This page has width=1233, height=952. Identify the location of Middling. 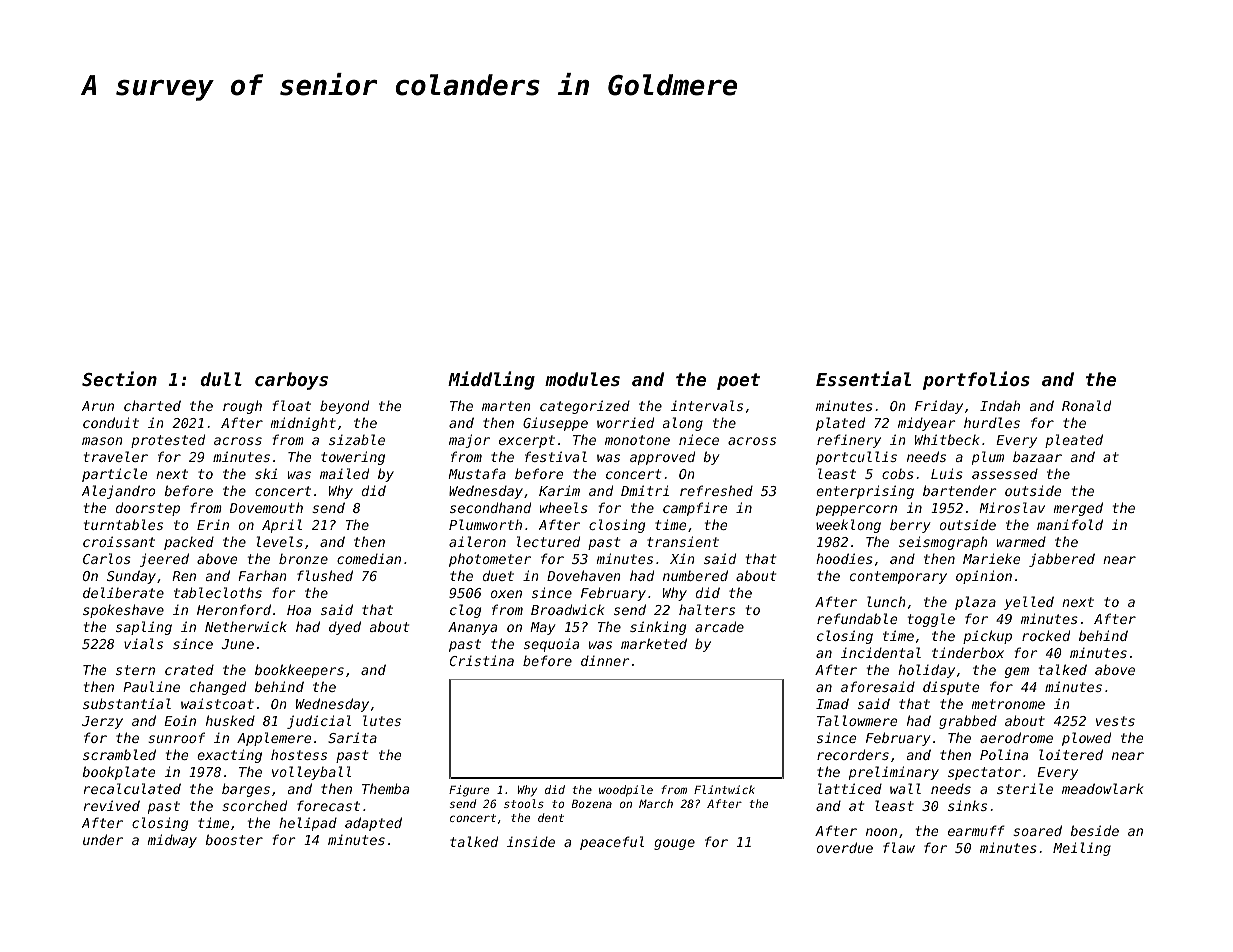
(491, 380).
